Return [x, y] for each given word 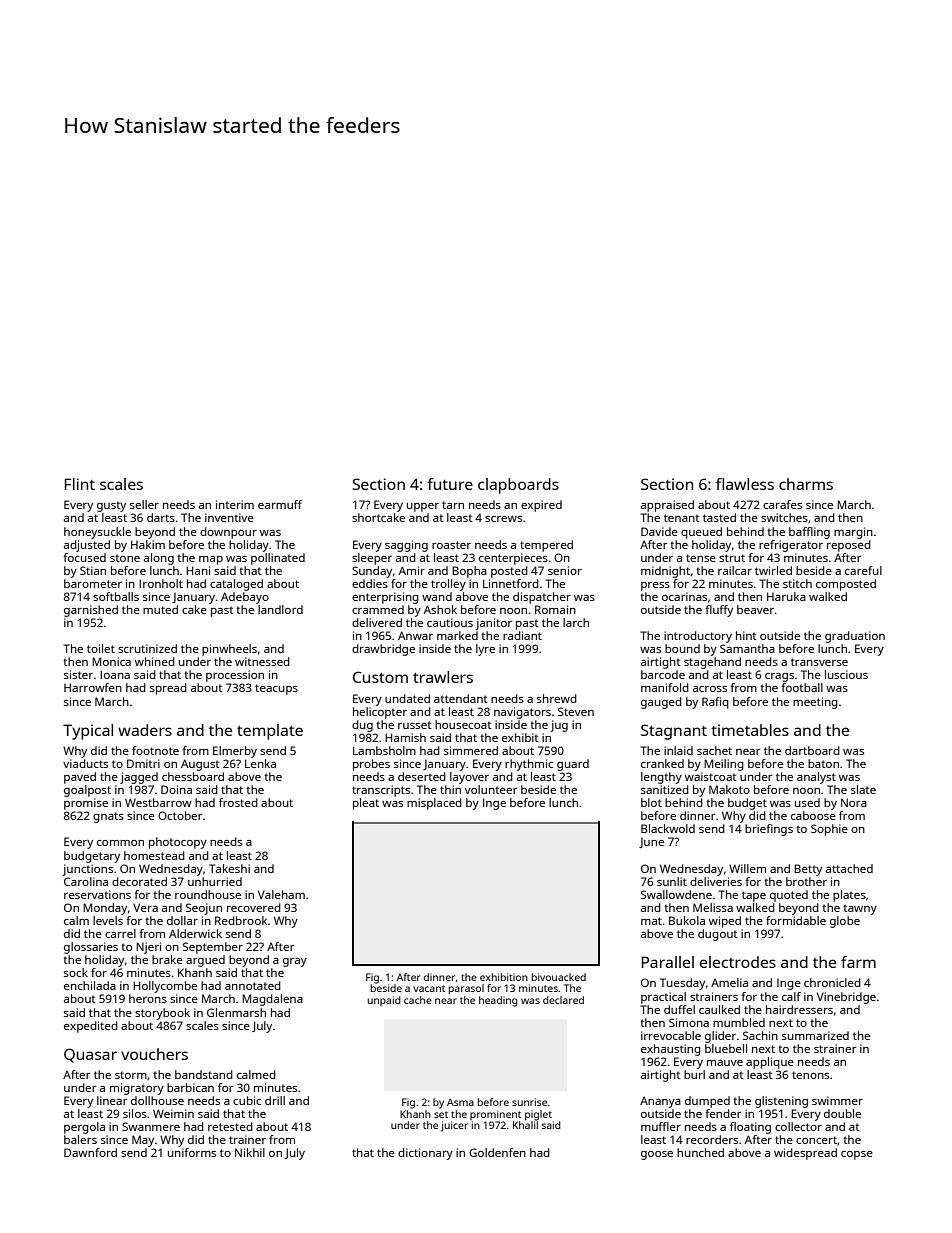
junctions [88, 870]
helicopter [380, 713]
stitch [797, 583]
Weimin [173, 1113]
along [159, 559]
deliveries [716, 881]
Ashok [440, 609]
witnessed [262, 661]
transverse [819, 662]
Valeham [281, 894]
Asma [460, 1102]
